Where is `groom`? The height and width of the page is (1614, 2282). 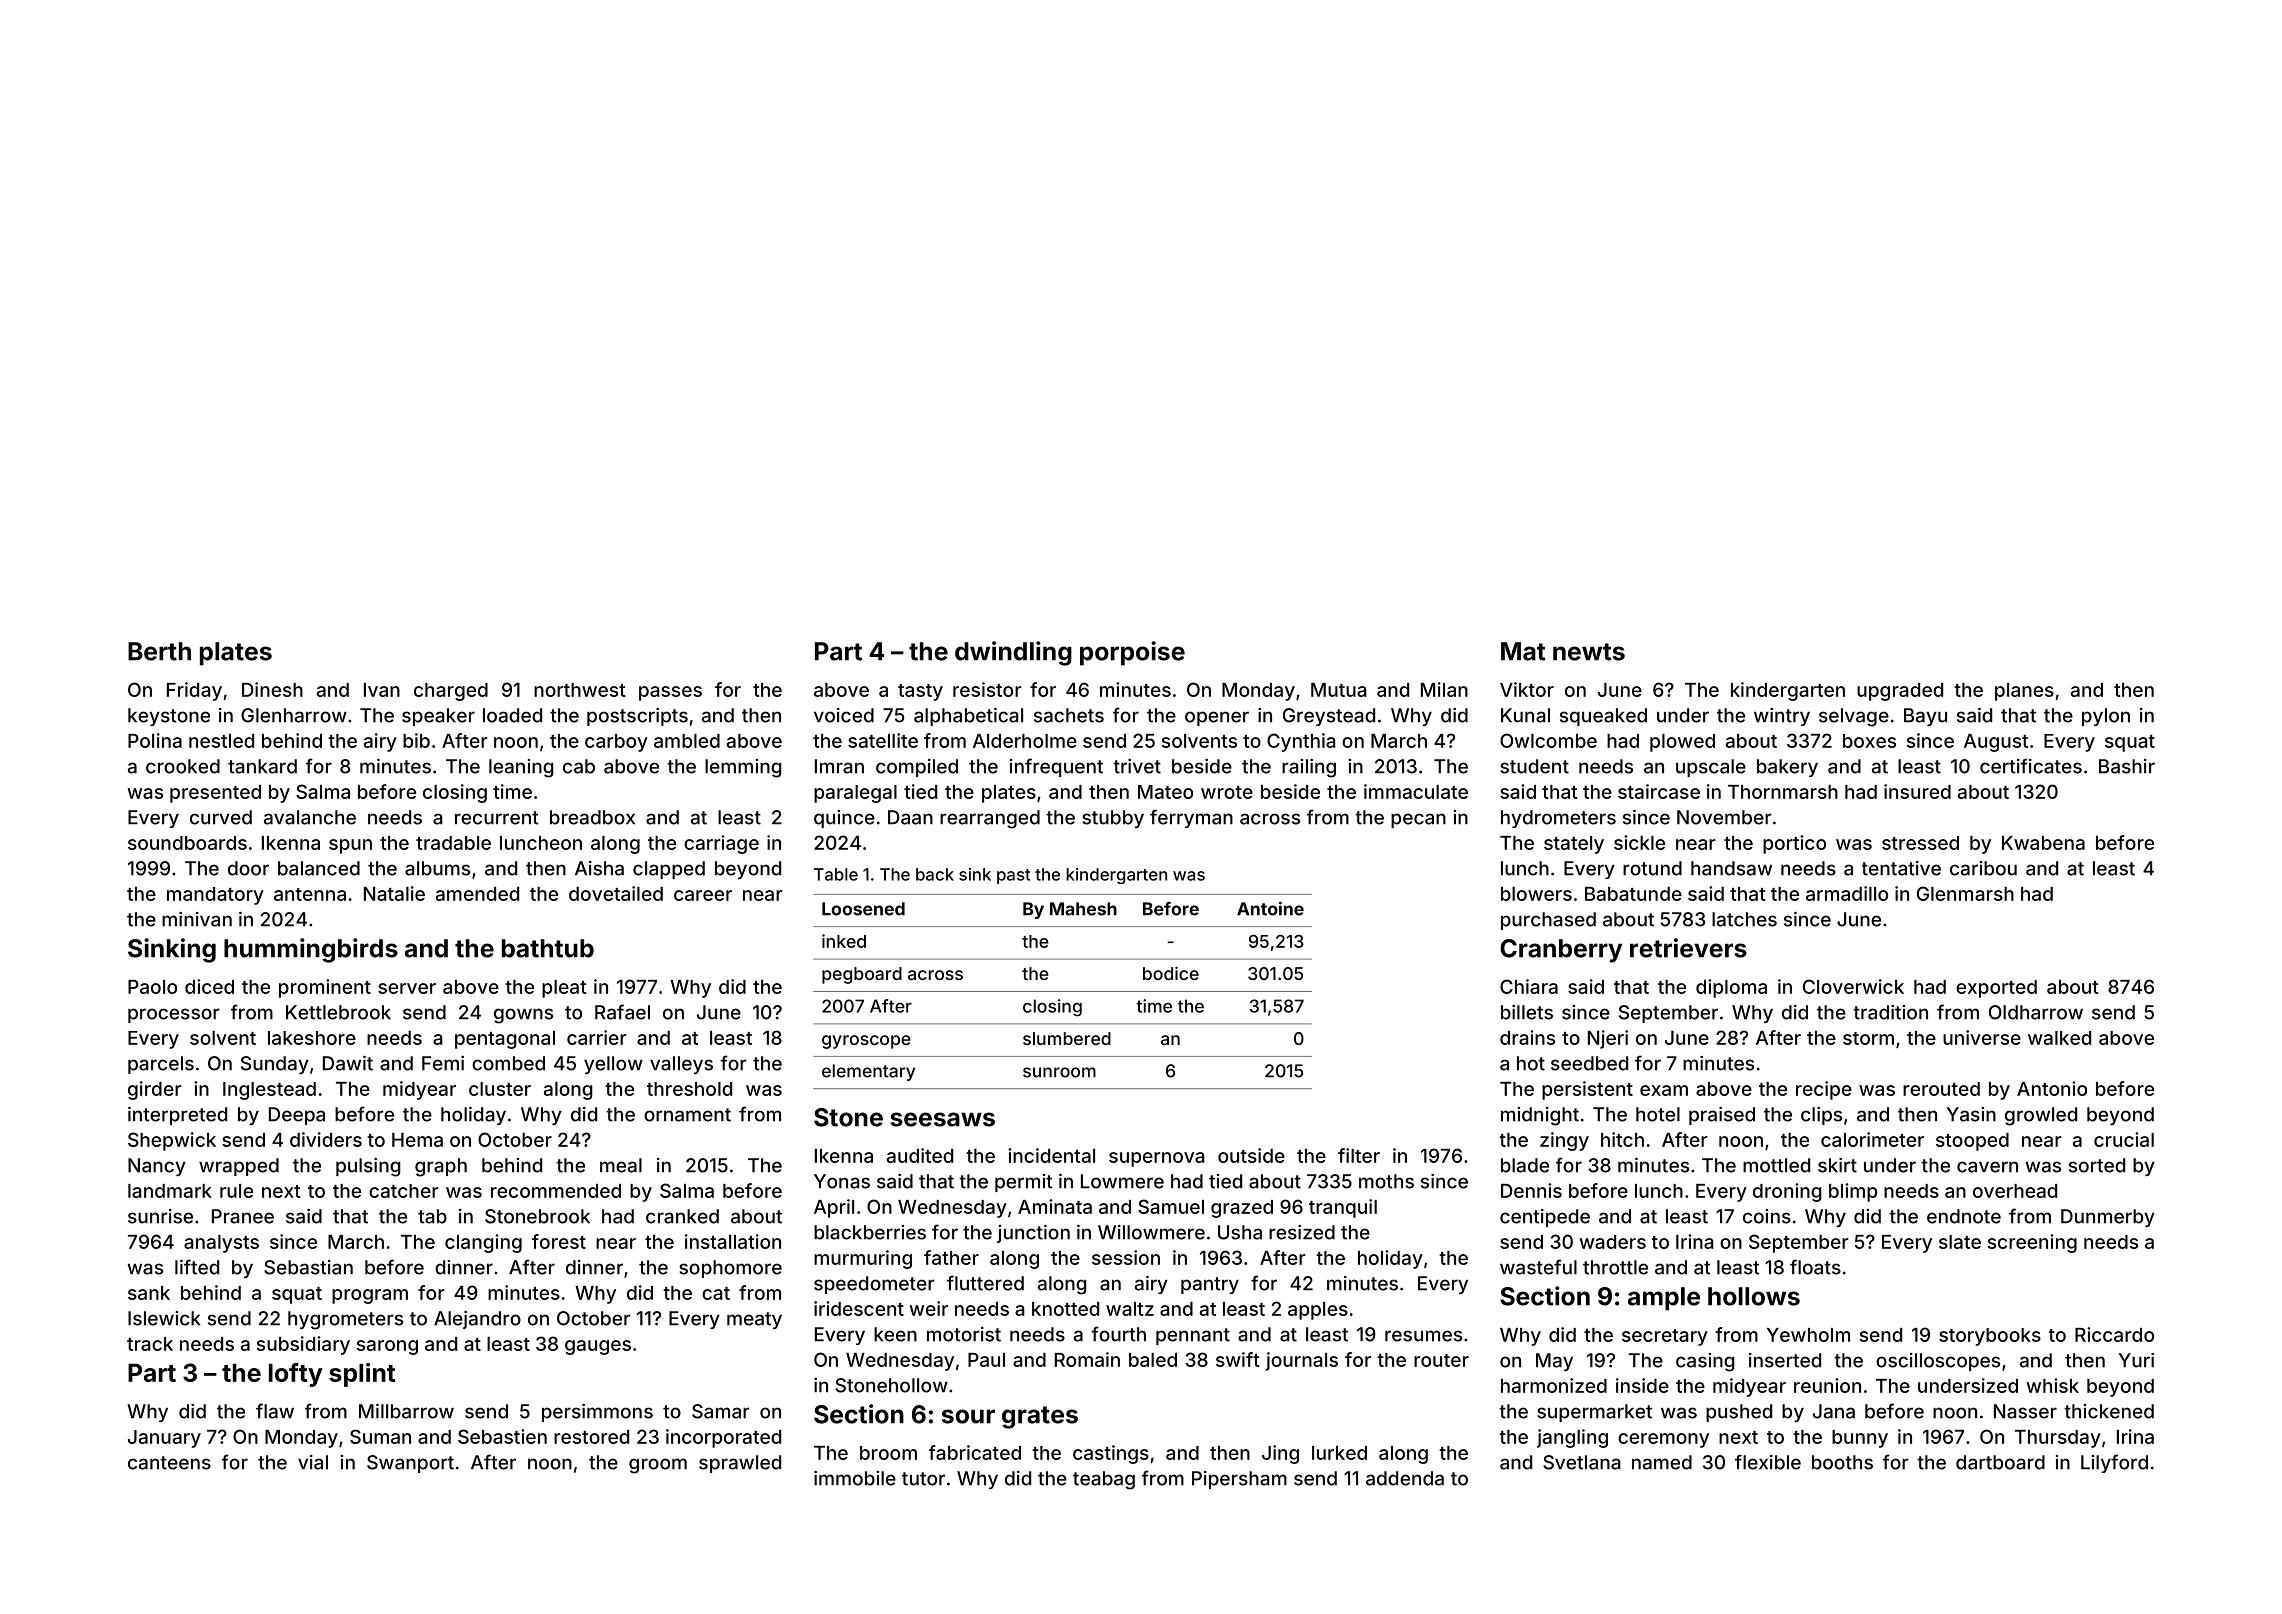
groom is located at coordinates (658, 1466).
